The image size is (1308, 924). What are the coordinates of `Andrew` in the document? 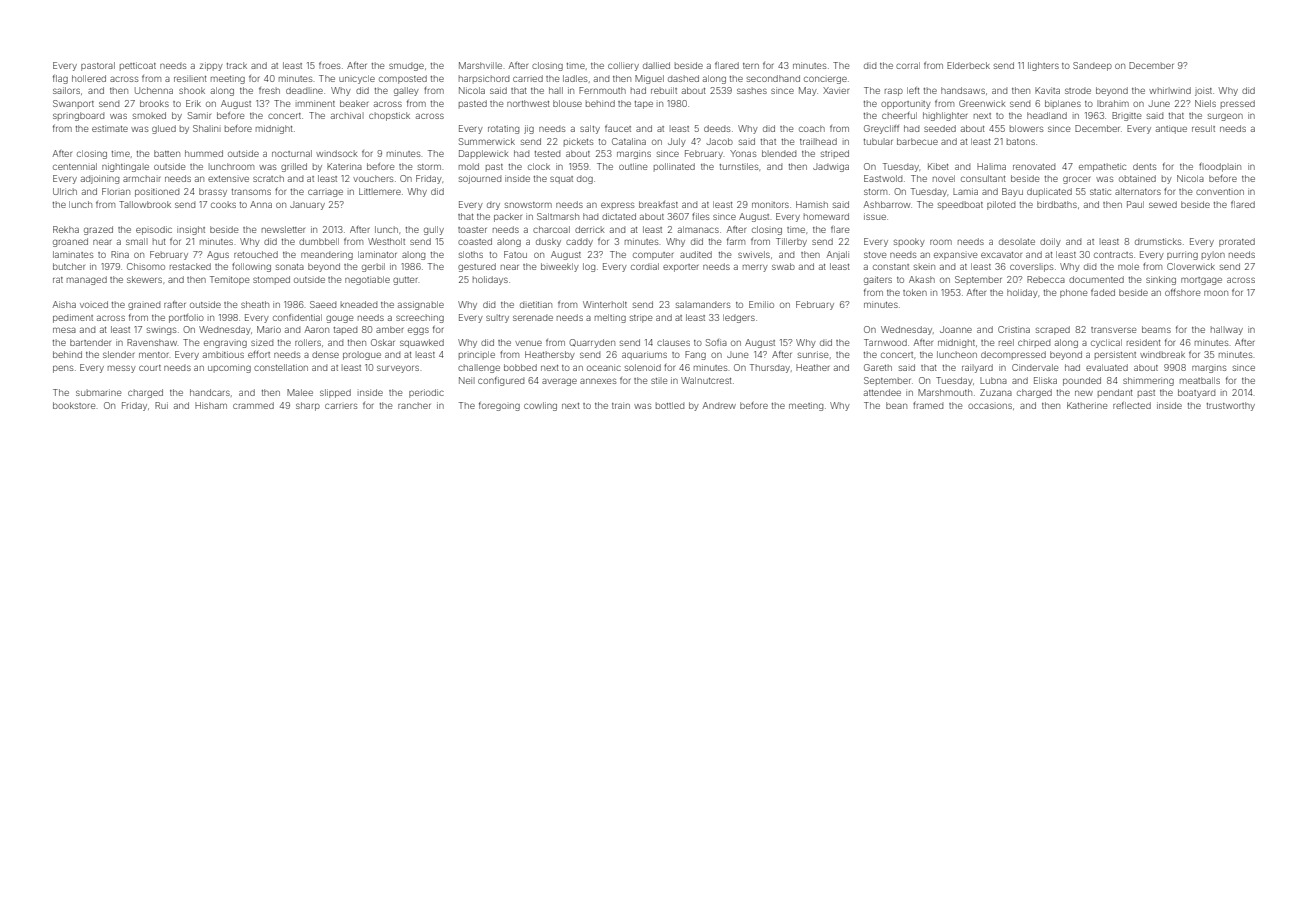 It's located at (719, 405).
